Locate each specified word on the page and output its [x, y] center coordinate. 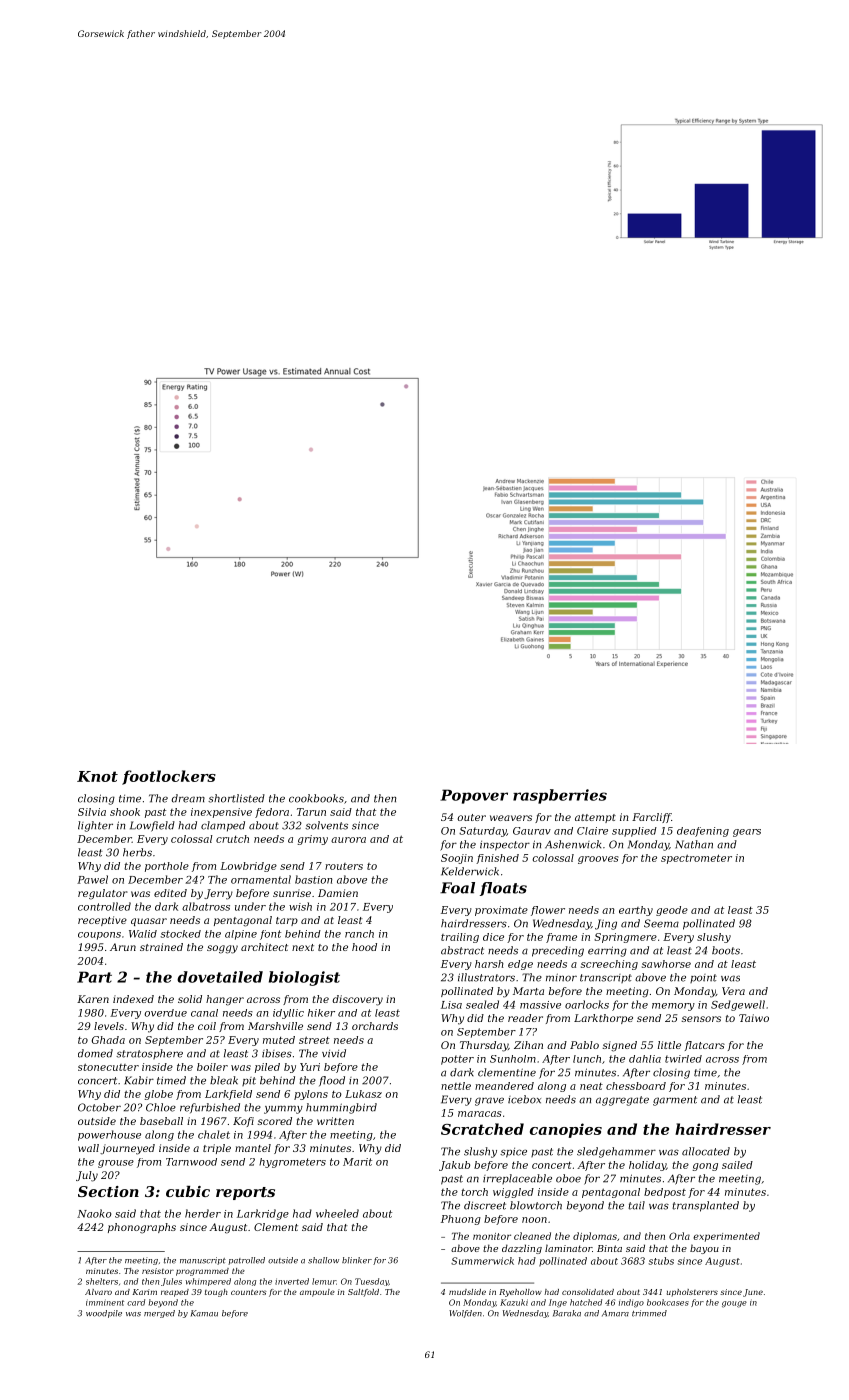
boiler [212, 1067]
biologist [304, 978]
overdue [165, 1013]
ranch [359, 934]
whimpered [208, 1282]
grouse [116, 1164]
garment [675, 1101]
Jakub [454, 1166]
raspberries [560, 796]
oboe [568, 1178]
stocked [180, 934]
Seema [661, 923]
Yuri [310, 1067]
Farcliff [651, 818]
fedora [272, 813]
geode [672, 911]
